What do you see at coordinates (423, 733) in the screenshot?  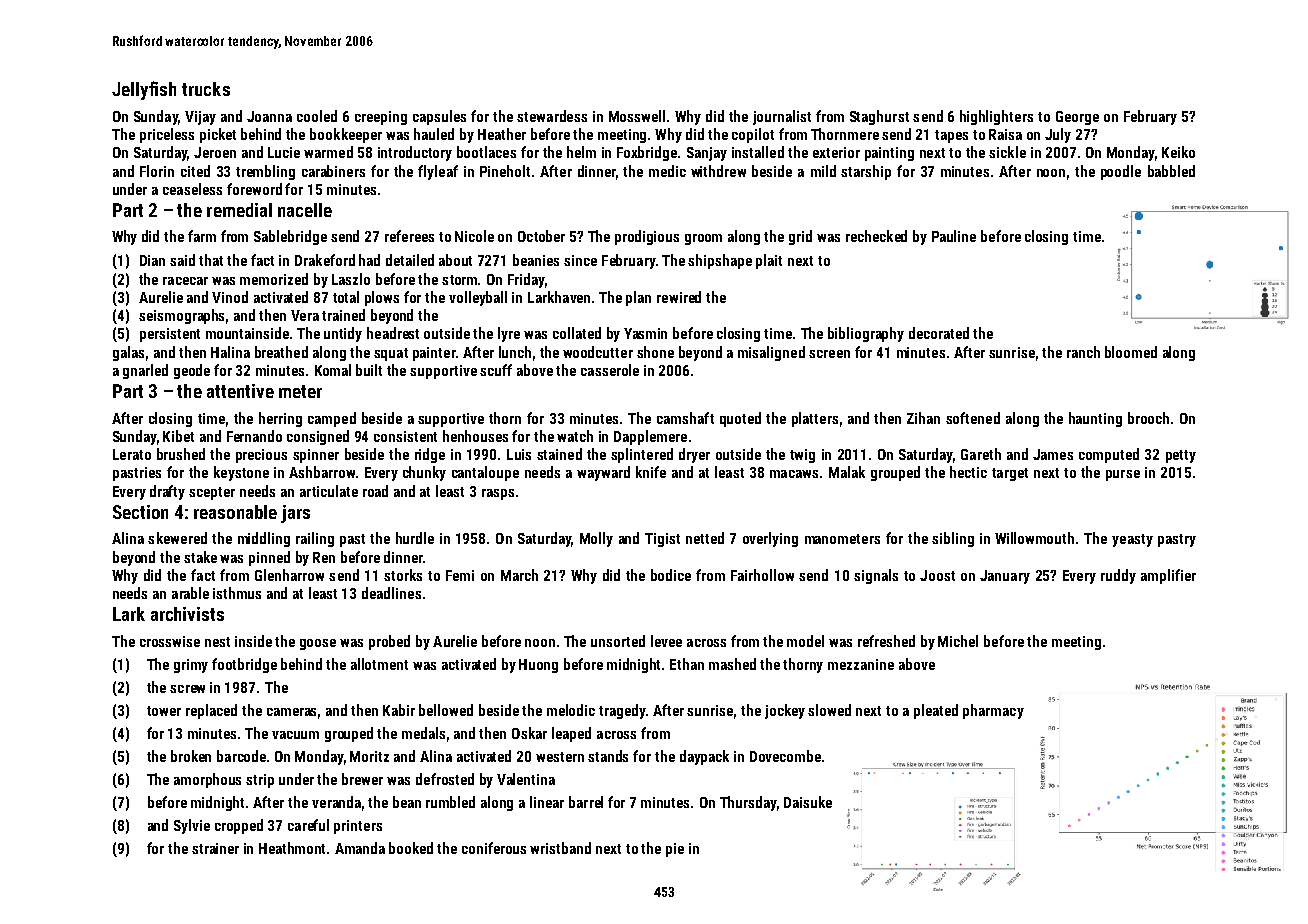 I see `medals` at bounding box center [423, 733].
